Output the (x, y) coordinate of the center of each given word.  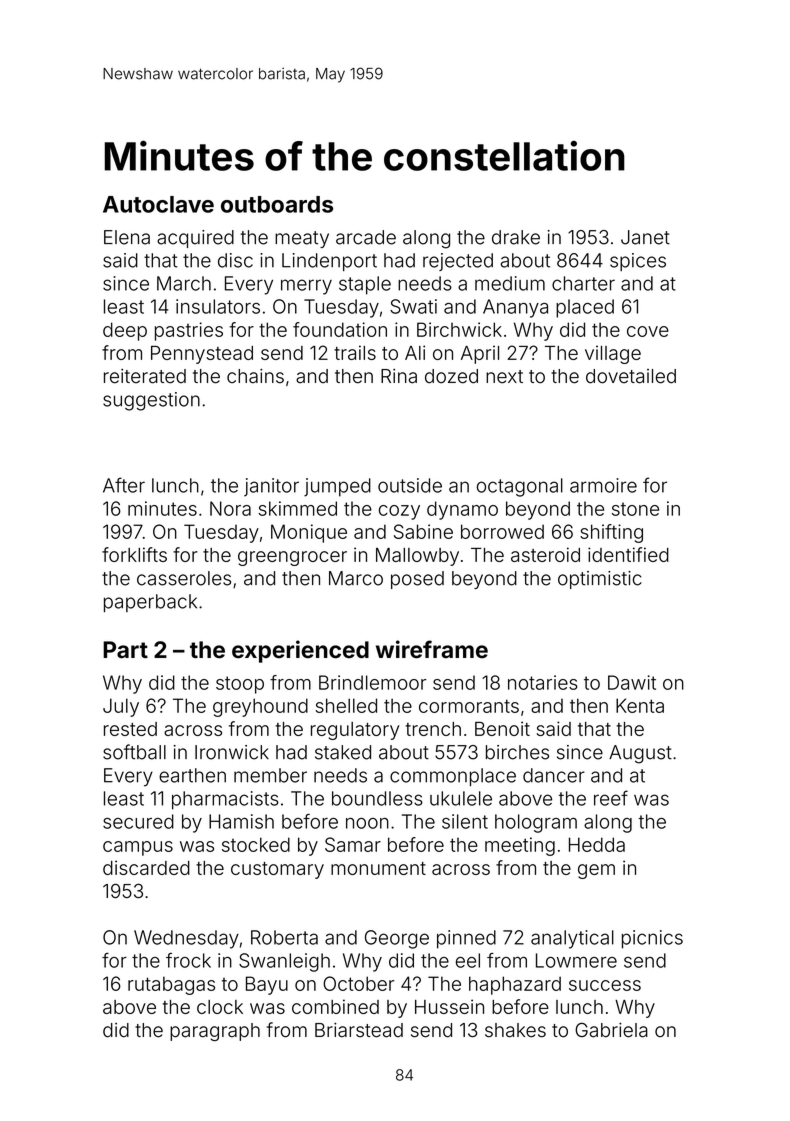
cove (648, 331)
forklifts (134, 554)
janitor (271, 487)
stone (635, 509)
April (480, 354)
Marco (356, 578)
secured (138, 821)
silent (465, 821)
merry (306, 287)
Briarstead (359, 1030)
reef (611, 798)
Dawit (632, 682)
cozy (399, 512)
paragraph (215, 1032)
